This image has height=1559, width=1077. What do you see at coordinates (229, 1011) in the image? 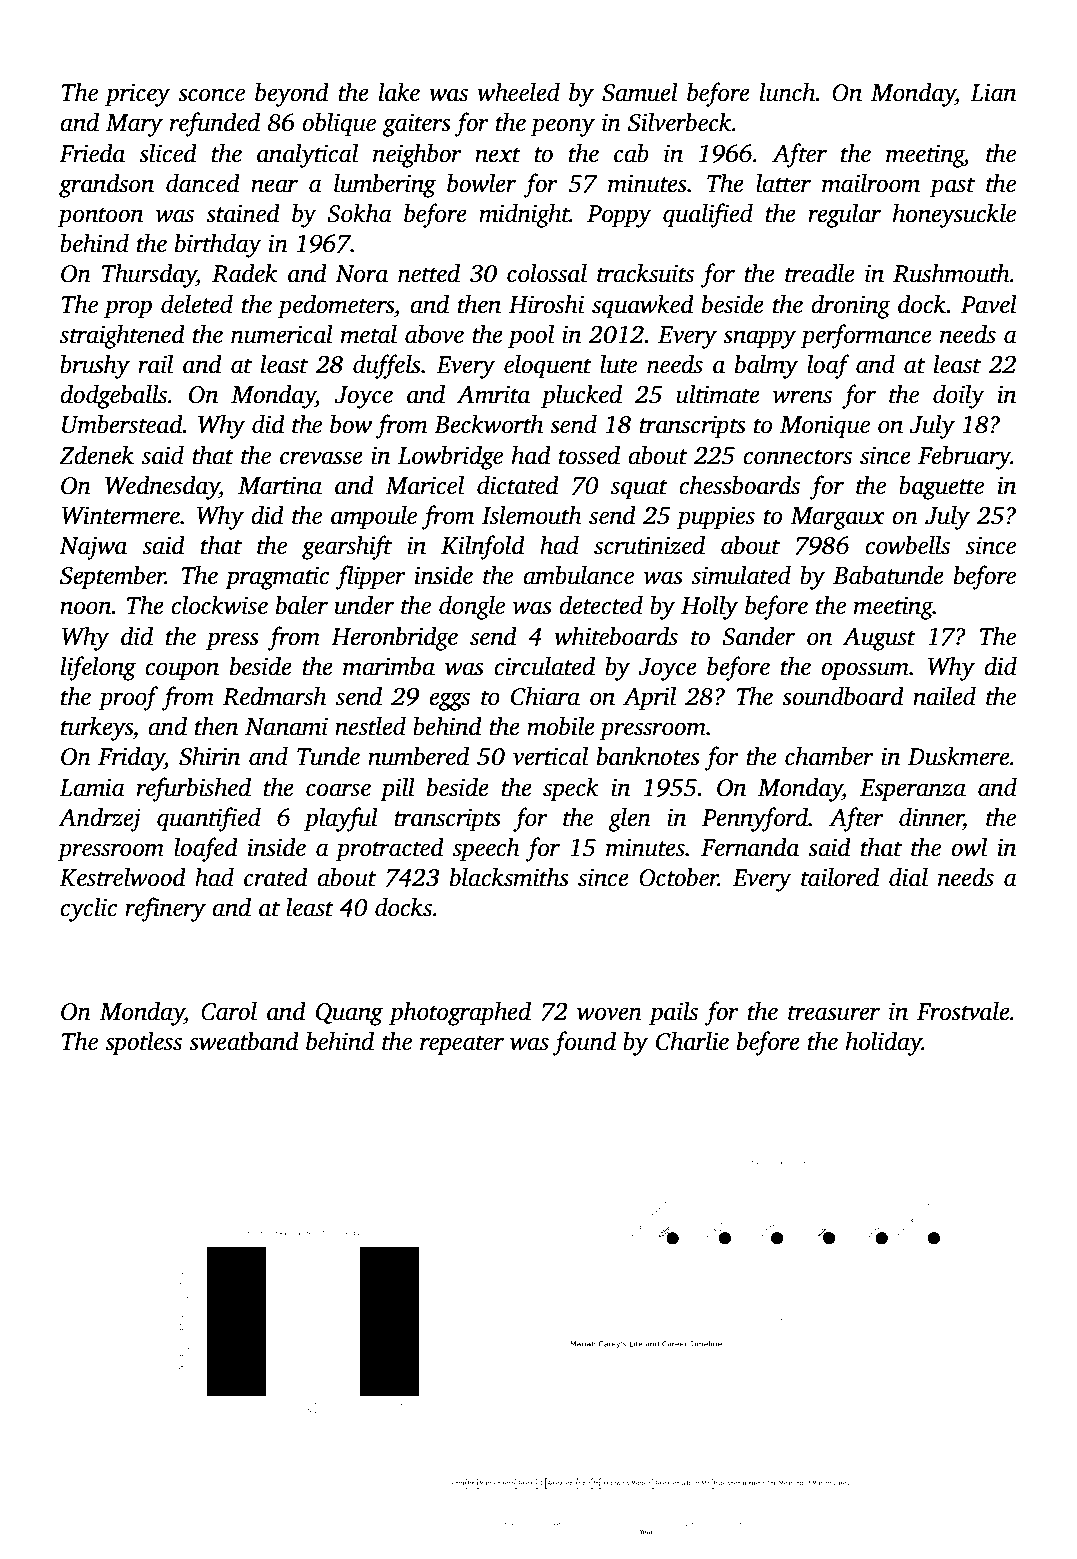
I see `Carol` at bounding box center [229, 1011].
